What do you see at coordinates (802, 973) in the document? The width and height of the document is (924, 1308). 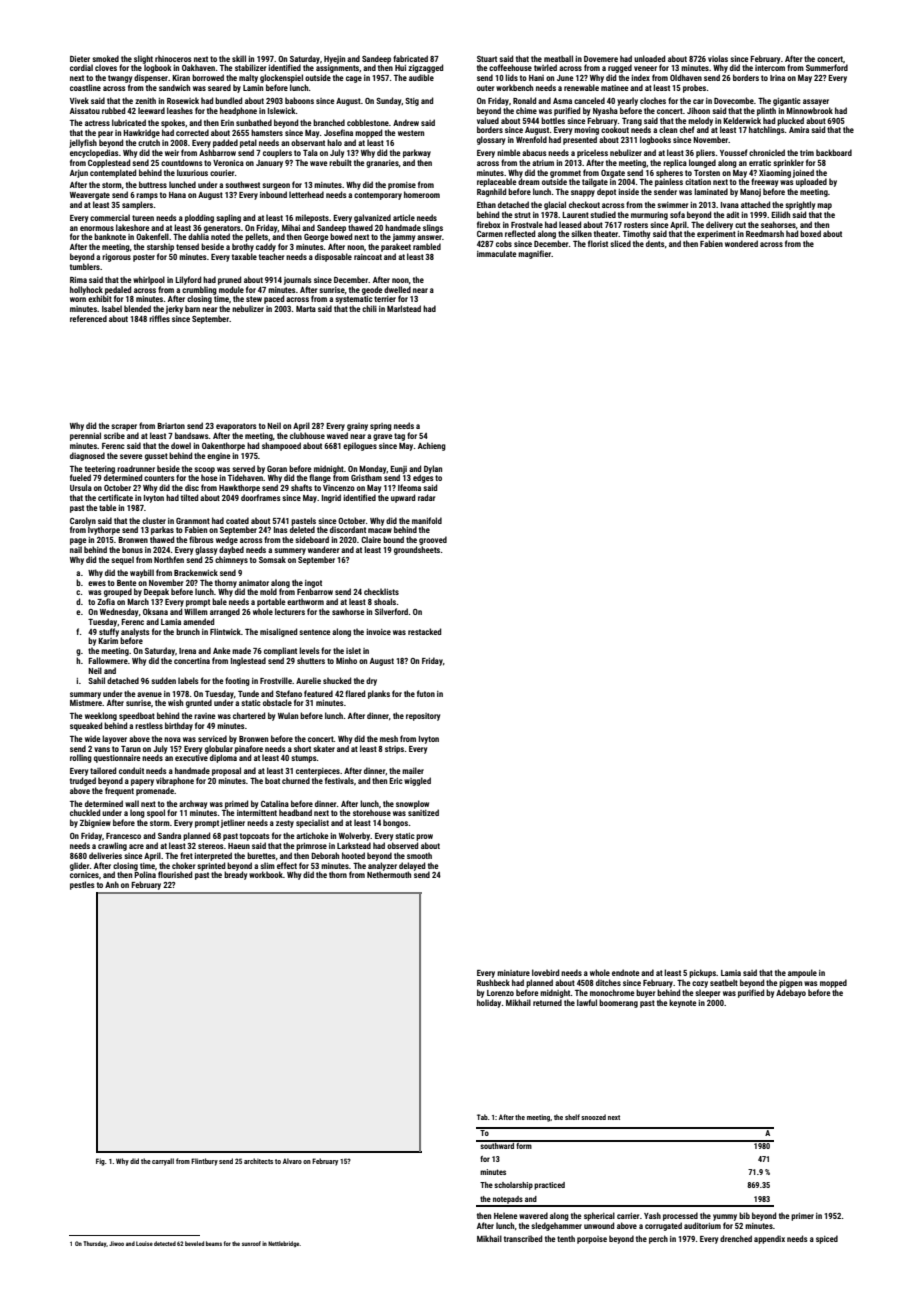 I see `ampoule` at bounding box center [802, 973].
